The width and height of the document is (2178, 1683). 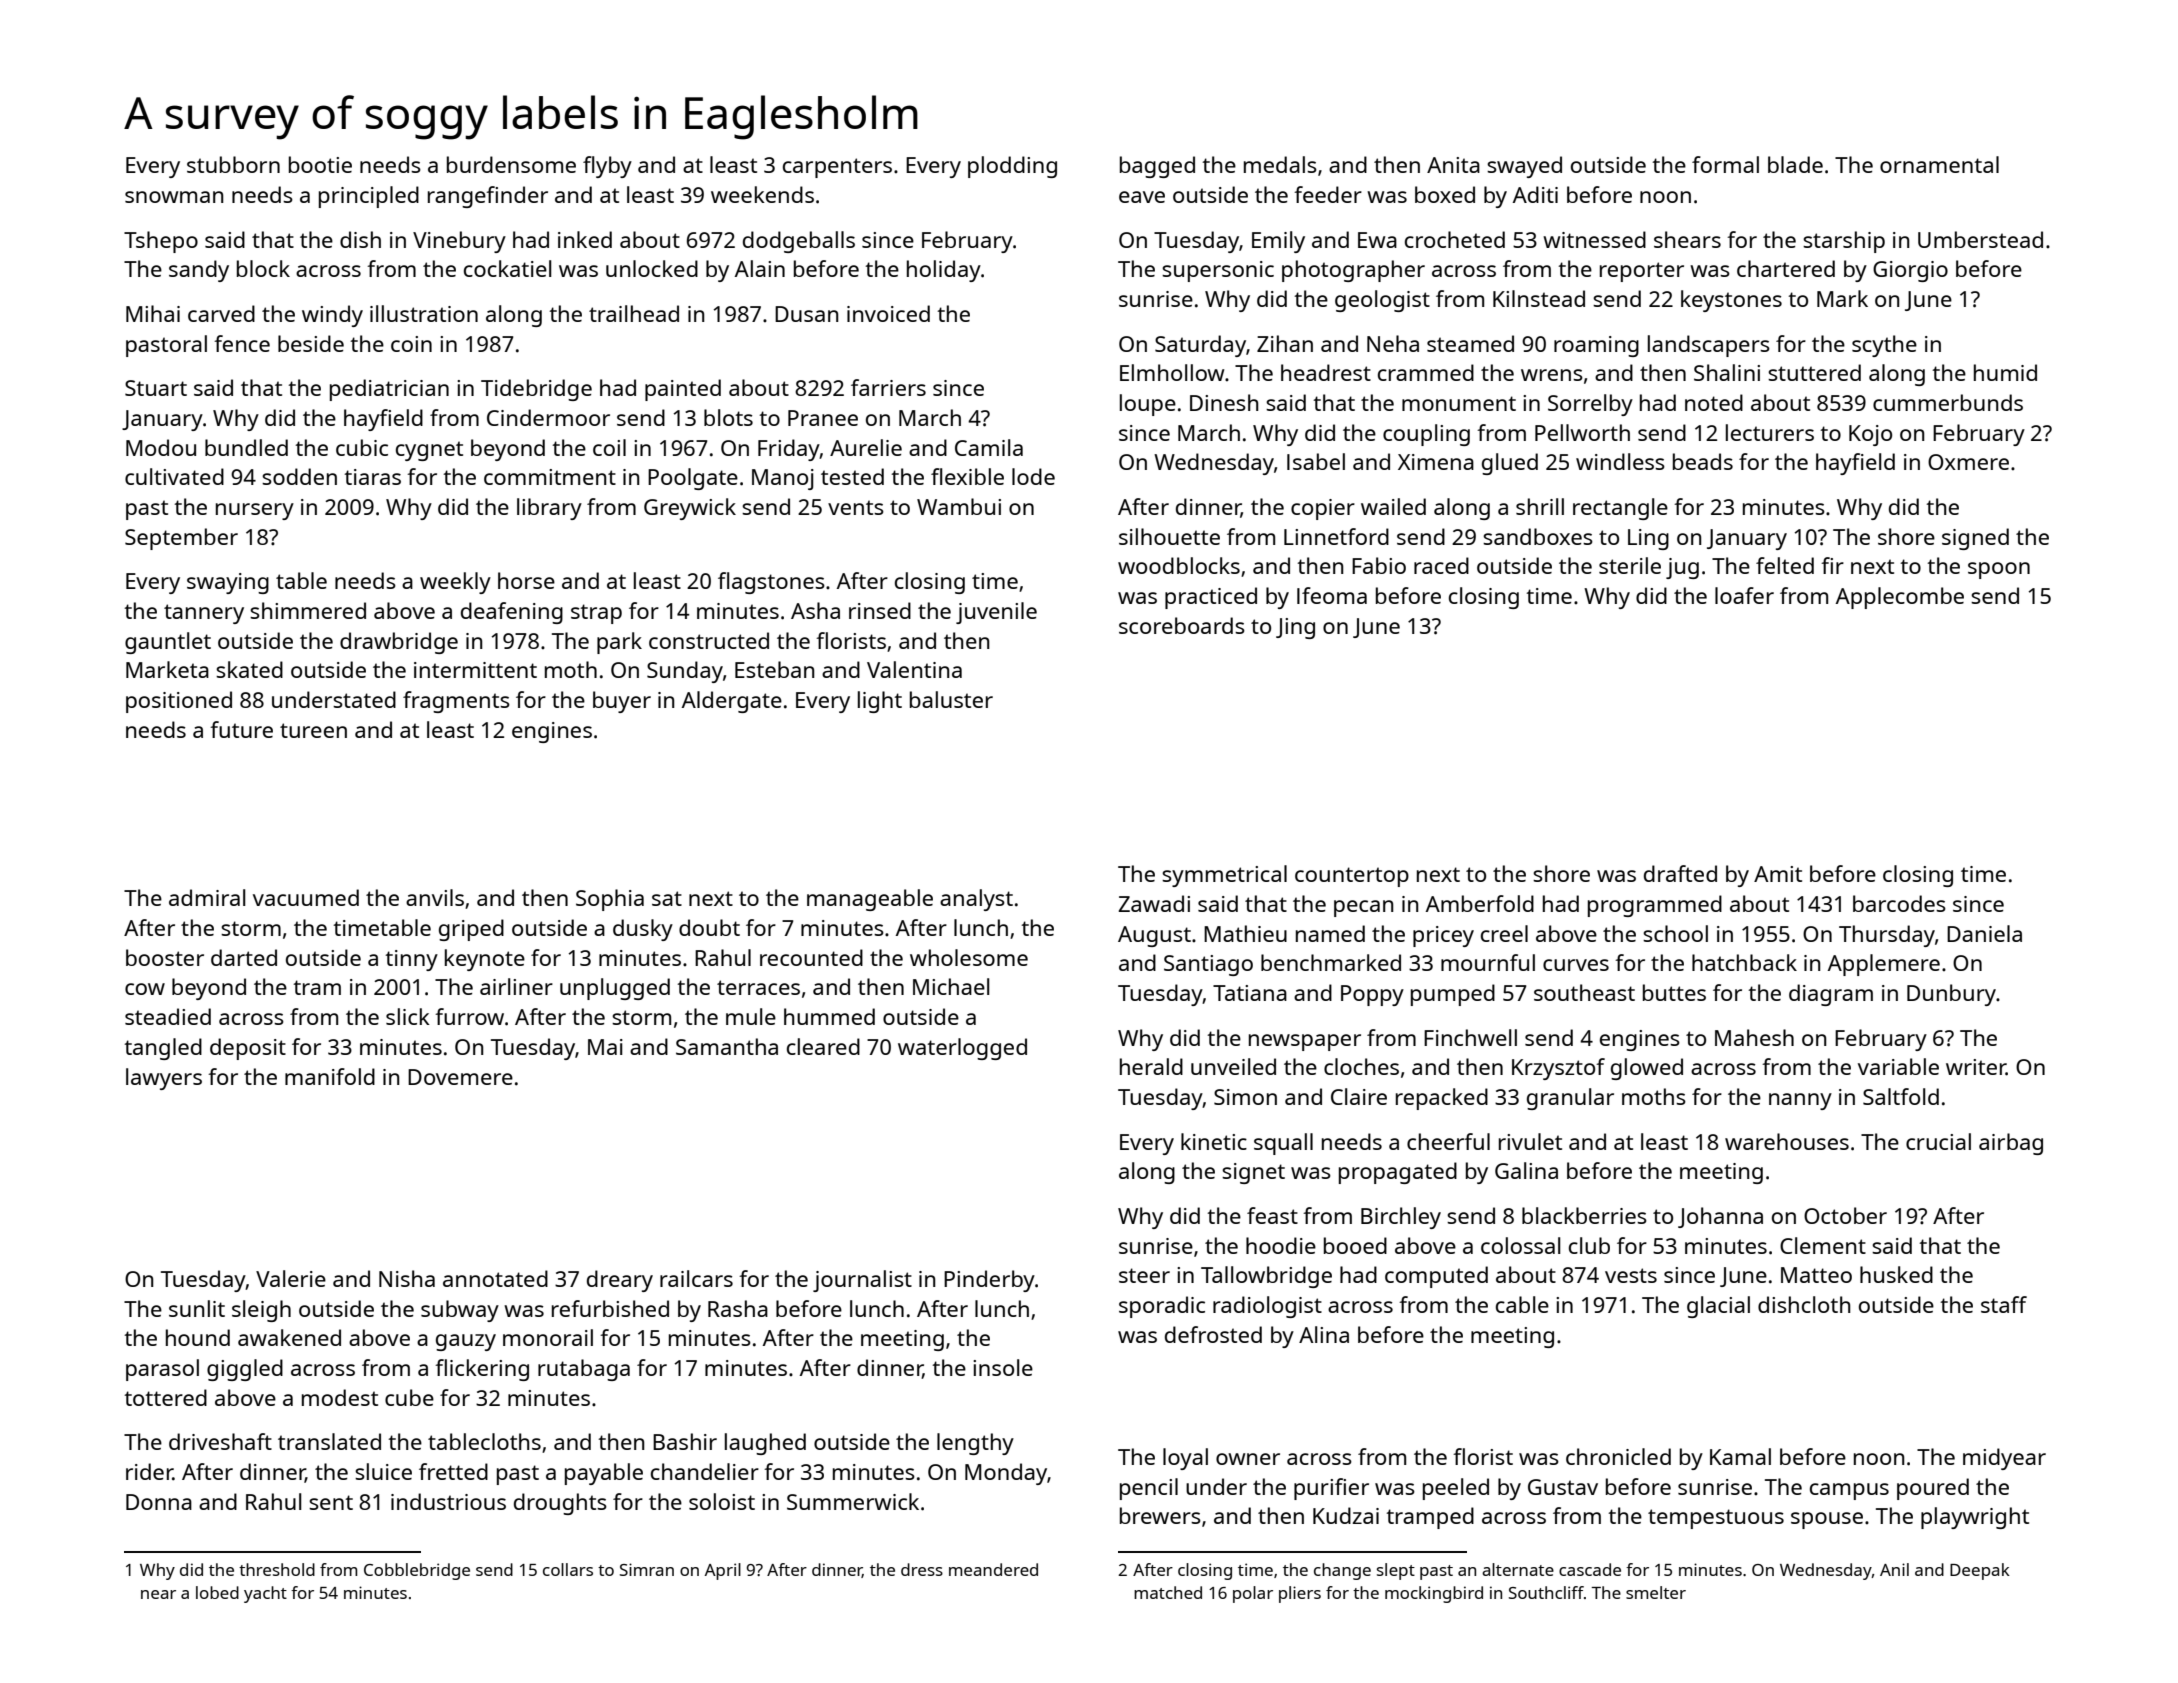 What do you see at coordinates (1939, 164) in the document?
I see `ornamental` at bounding box center [1939, 164].
